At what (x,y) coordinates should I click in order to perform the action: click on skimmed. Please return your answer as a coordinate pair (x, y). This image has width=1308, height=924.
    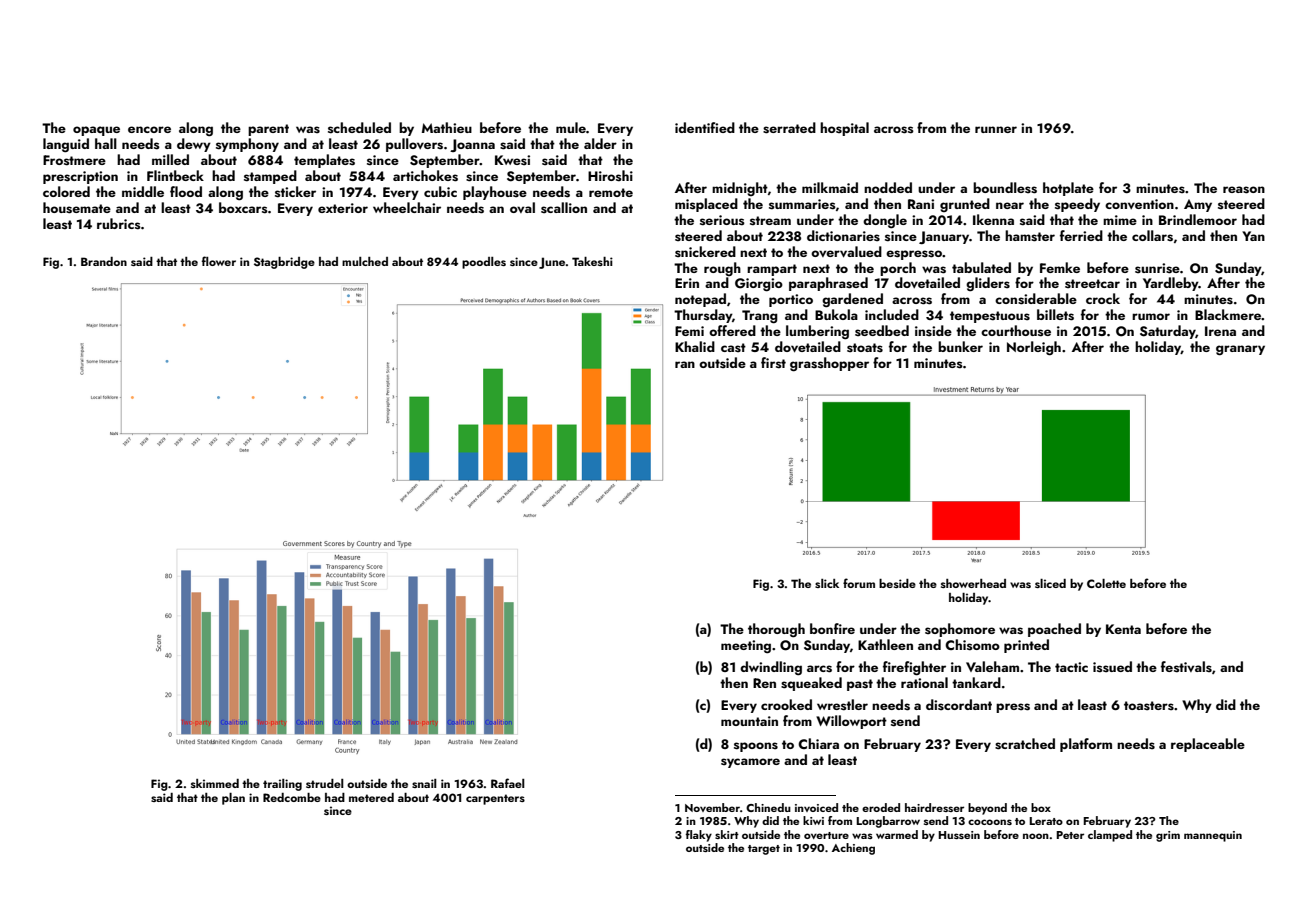
    Looking at the image, I should click on (215, 783).
